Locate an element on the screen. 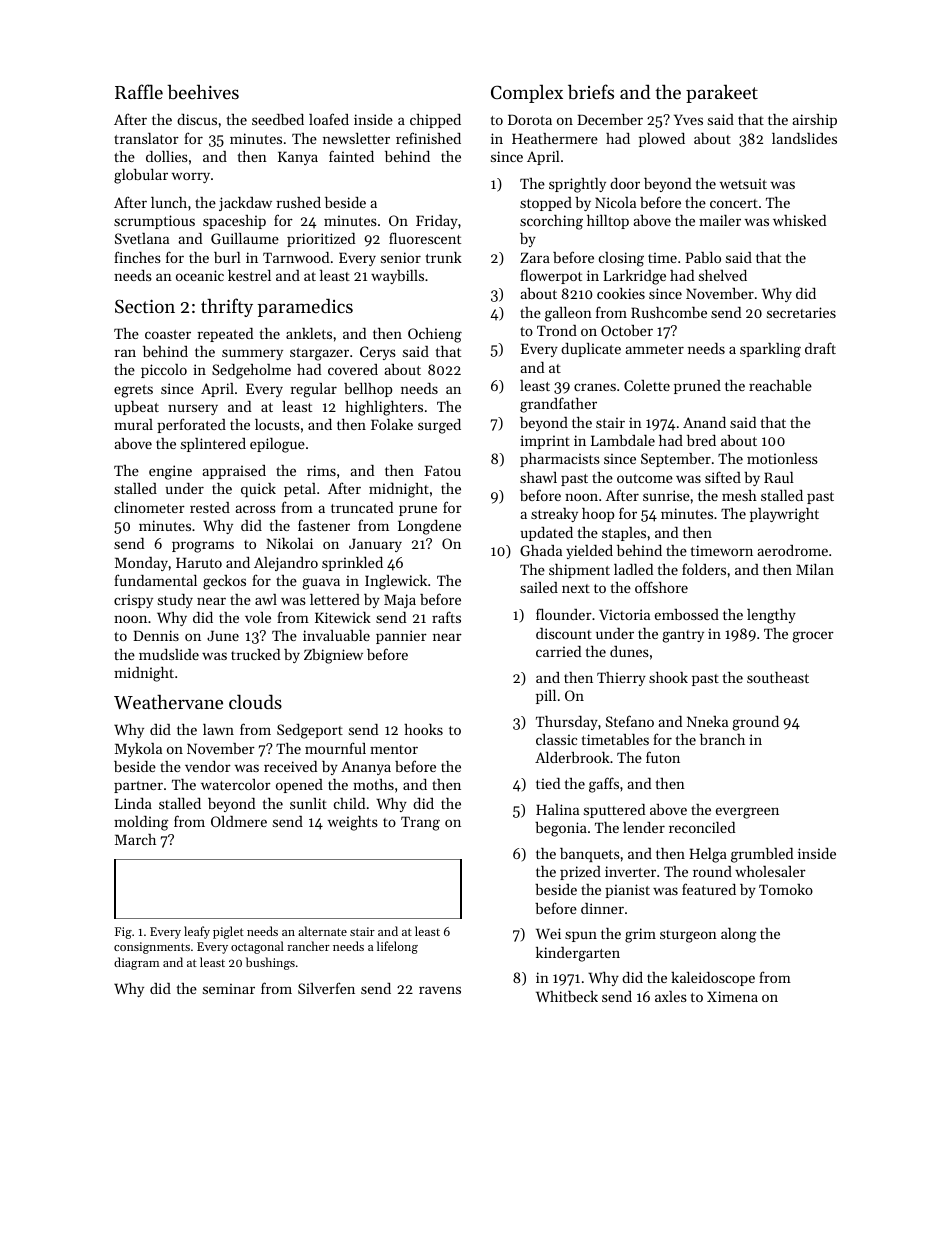 The width and height of the screenshot is (952, 1233). landslides is located at coordinates (804, 138).
